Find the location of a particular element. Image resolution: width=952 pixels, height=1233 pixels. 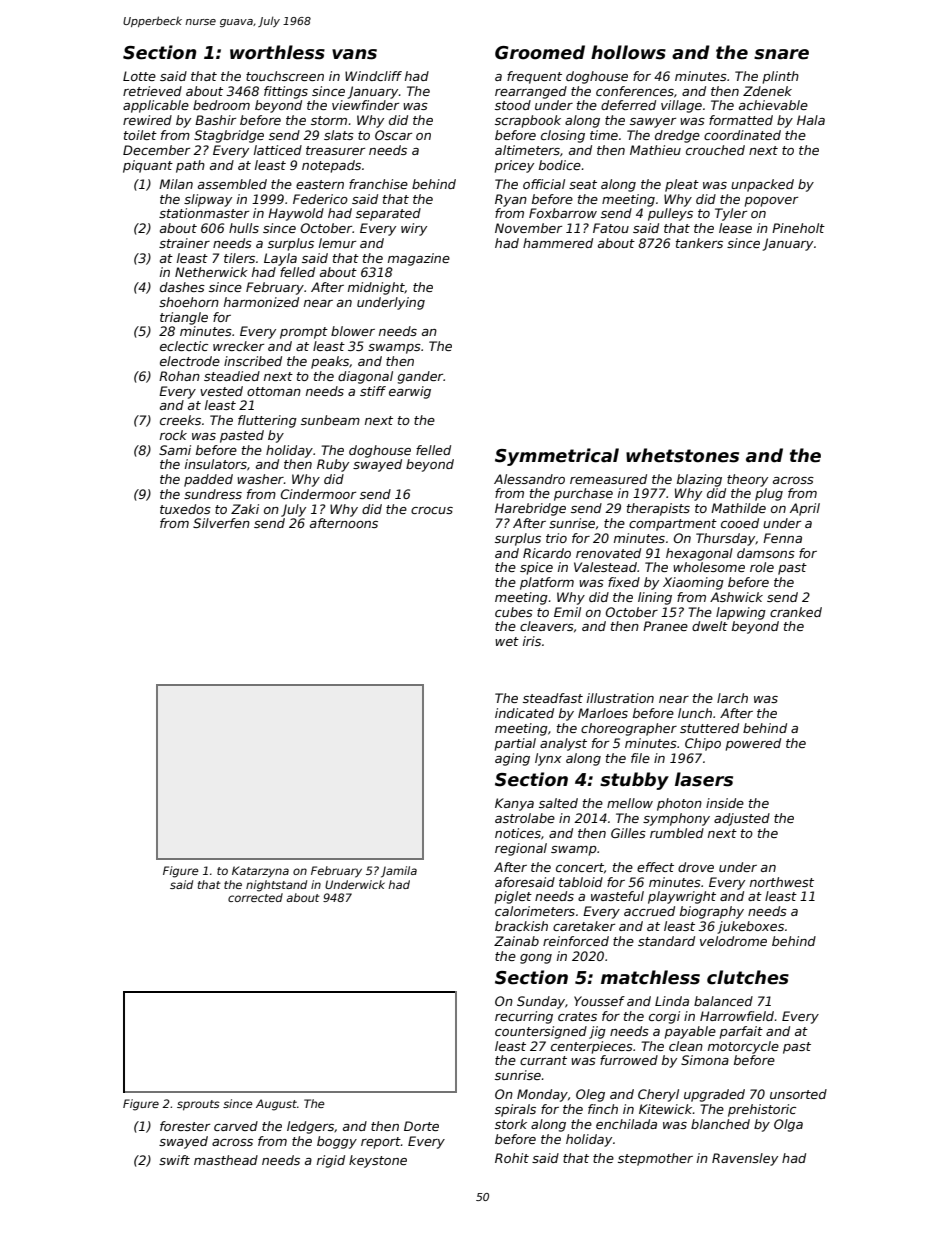

sprouts is located at coordinates (198, 1105).
